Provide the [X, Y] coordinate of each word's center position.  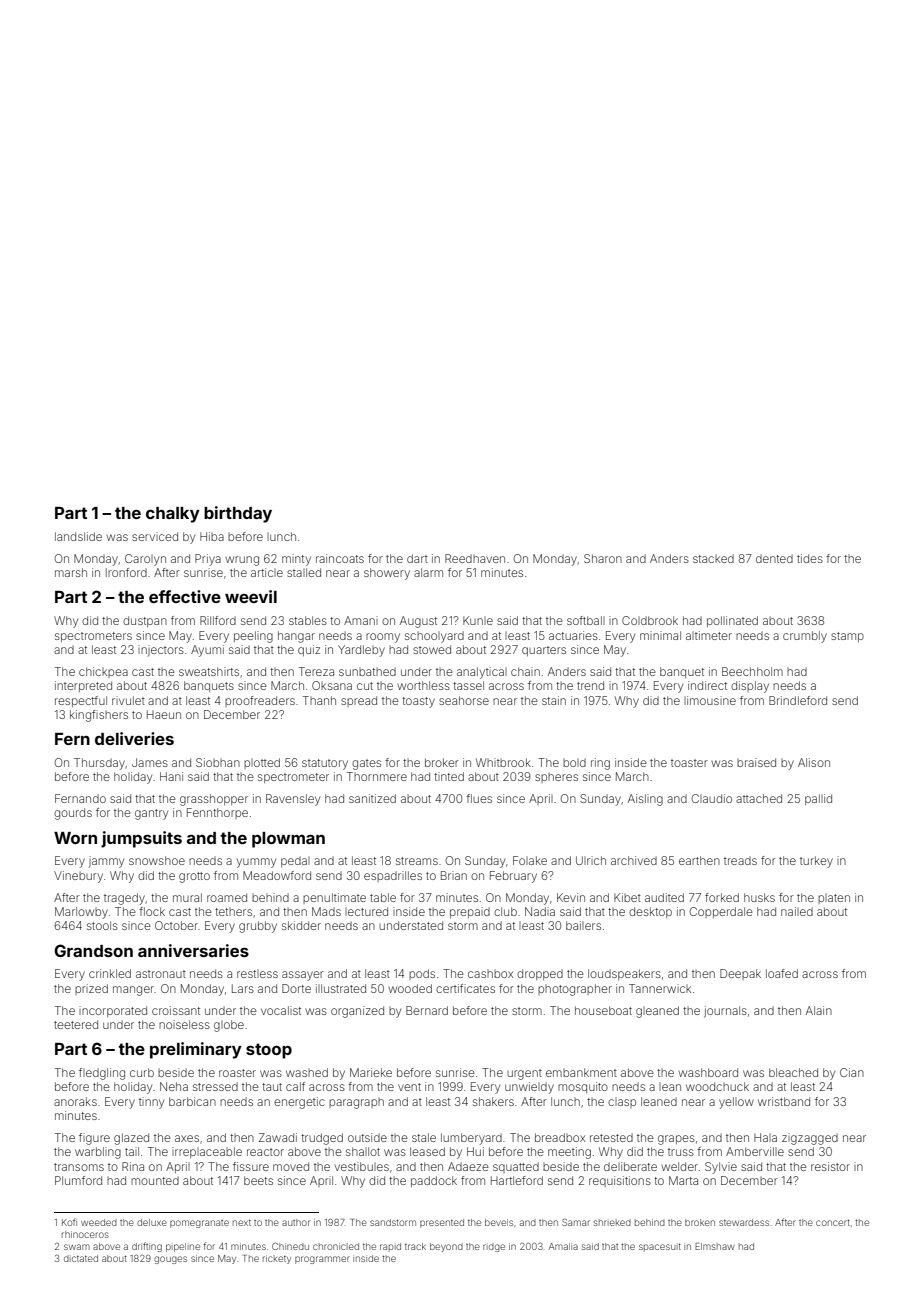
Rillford [218, 620]
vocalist [281, 1010]
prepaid [470, 912]
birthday [238, 514]
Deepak [740, 974]
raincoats [340, 558]
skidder [301, 925]
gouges [170, 1260]
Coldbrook [650, 620]
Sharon [603, 558]
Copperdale [721, 912]
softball [586, 620]
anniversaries [193, 950]
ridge [494, 1247]
